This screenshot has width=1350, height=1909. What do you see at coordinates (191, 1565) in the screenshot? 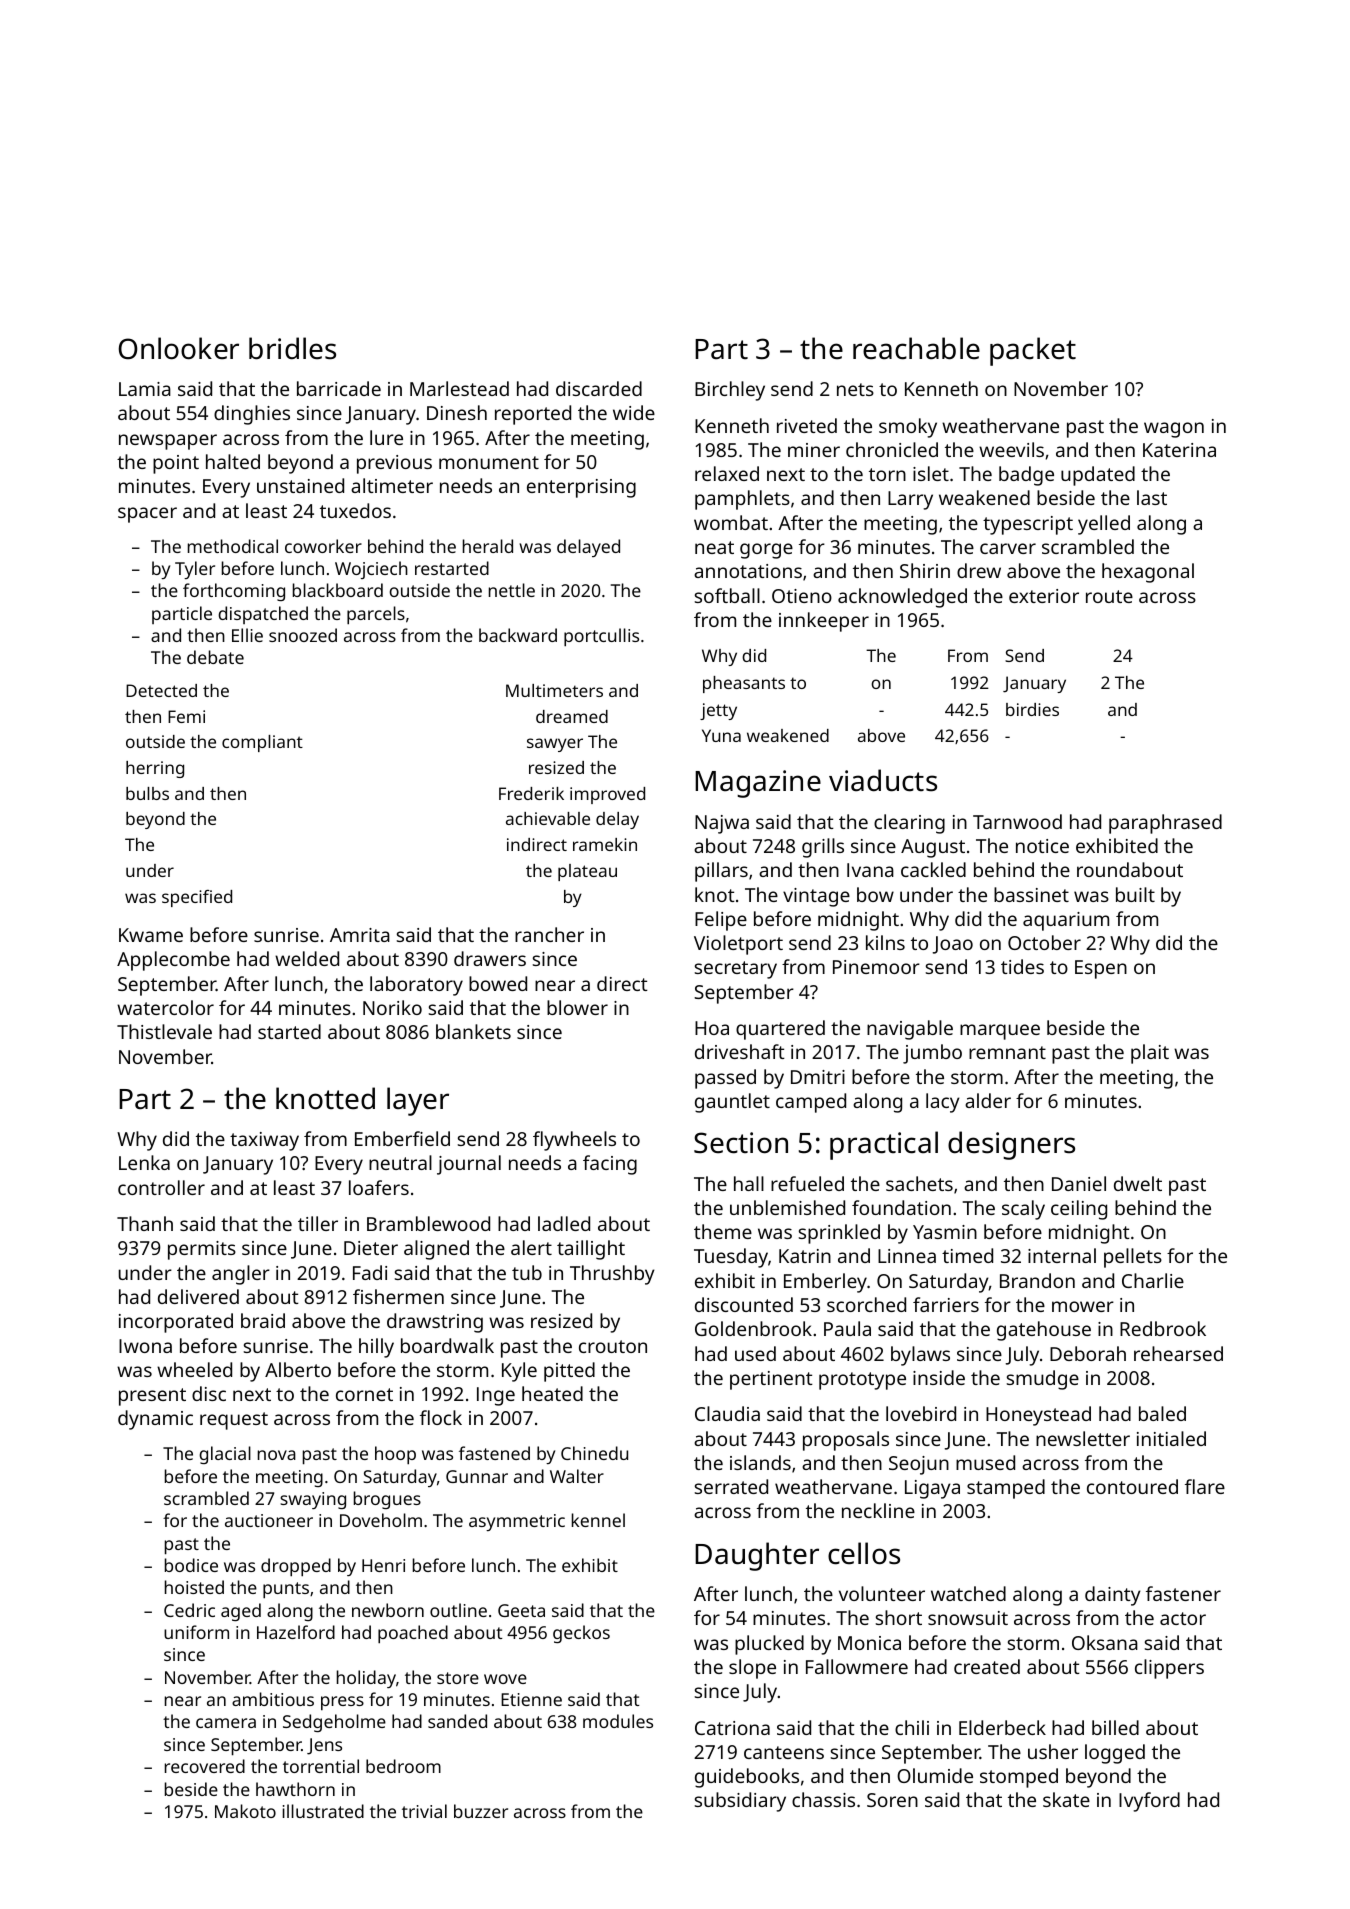
I see `bodice` at bounding box center [191, 1565].
